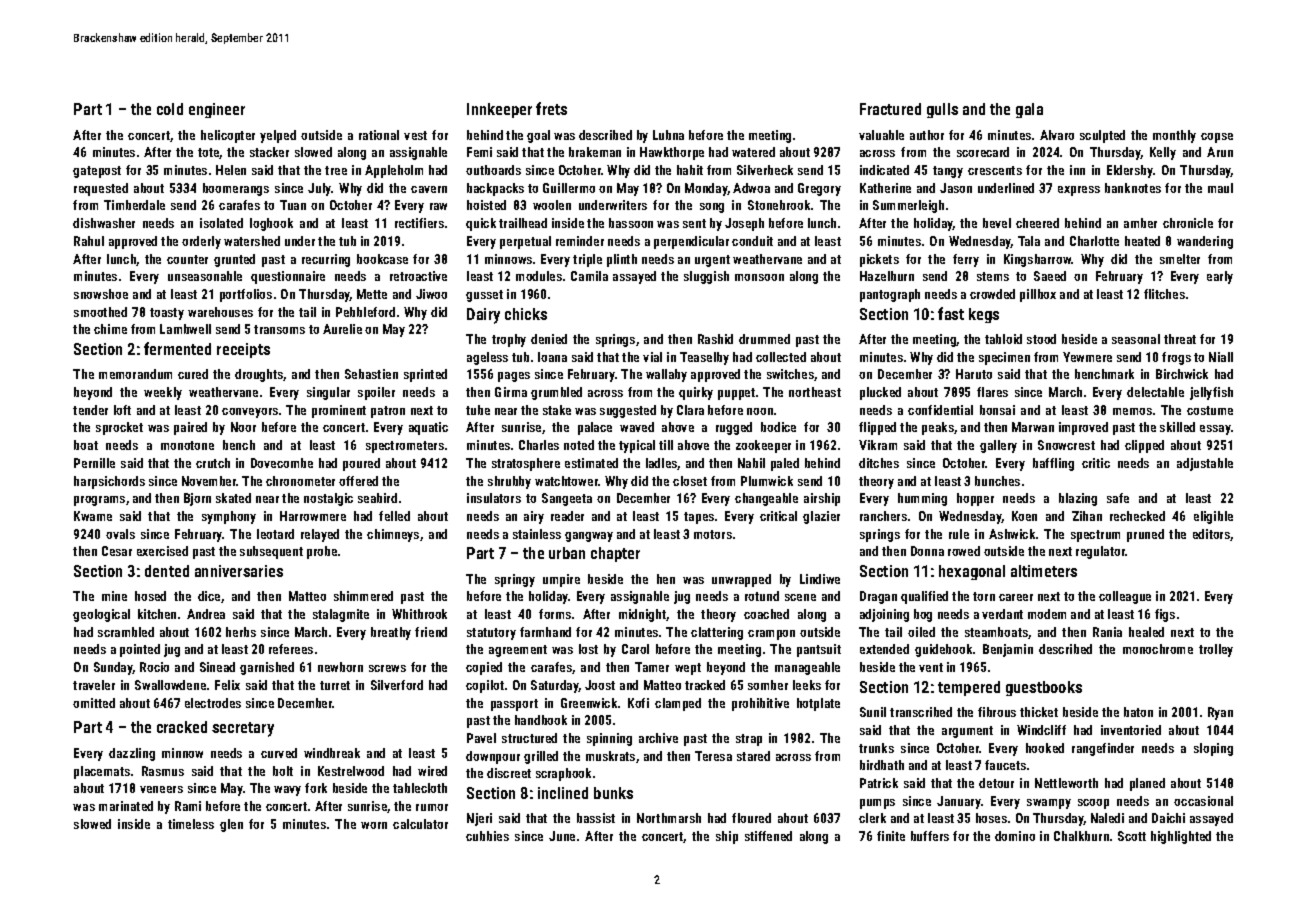 The width and height of the image is (1308, 924). I want to click on Adwoa, so click(751, 188).
